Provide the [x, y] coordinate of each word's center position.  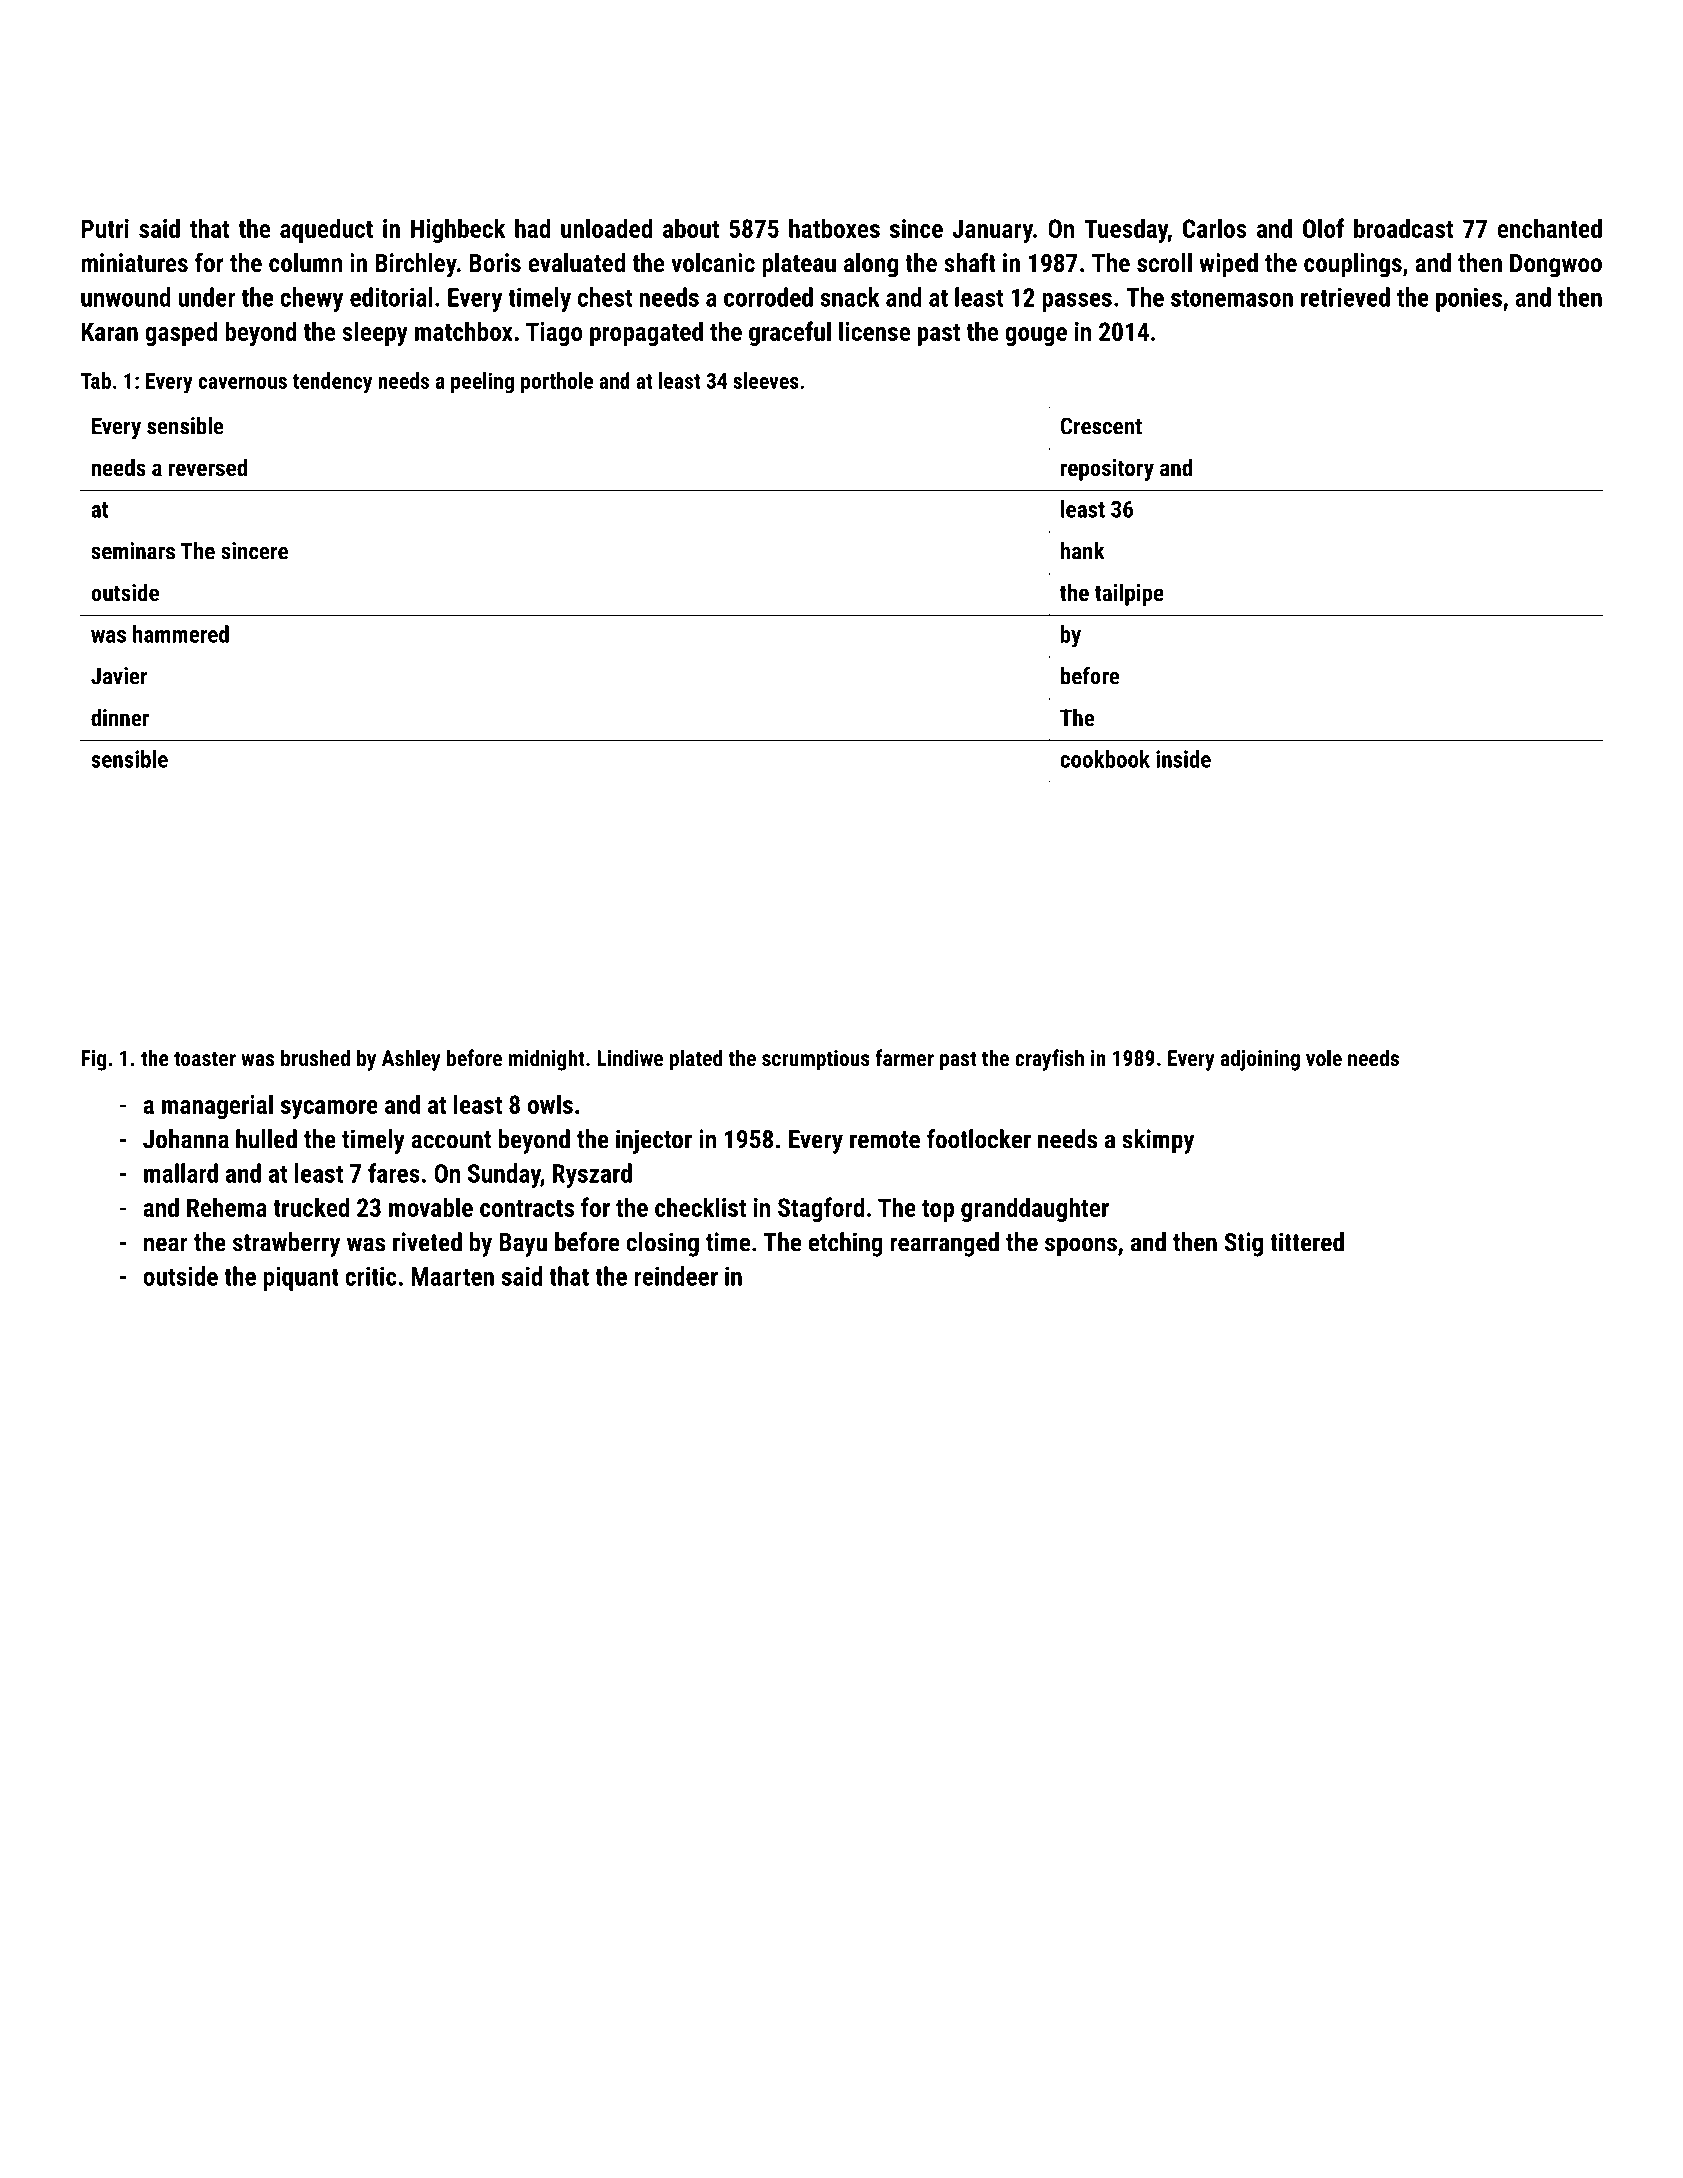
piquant [301, 1278]
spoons [1081, 1247]
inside [1183, 759]
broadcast [1403, 228]
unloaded [606, 228]
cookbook [1105, 759]
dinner [120, 717]
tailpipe [1129, 594]
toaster [205, 1058]
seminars [133, 551]
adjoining [1260, 1060]
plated [696, 1060]
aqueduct [326, 230]
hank [1082, 551]
